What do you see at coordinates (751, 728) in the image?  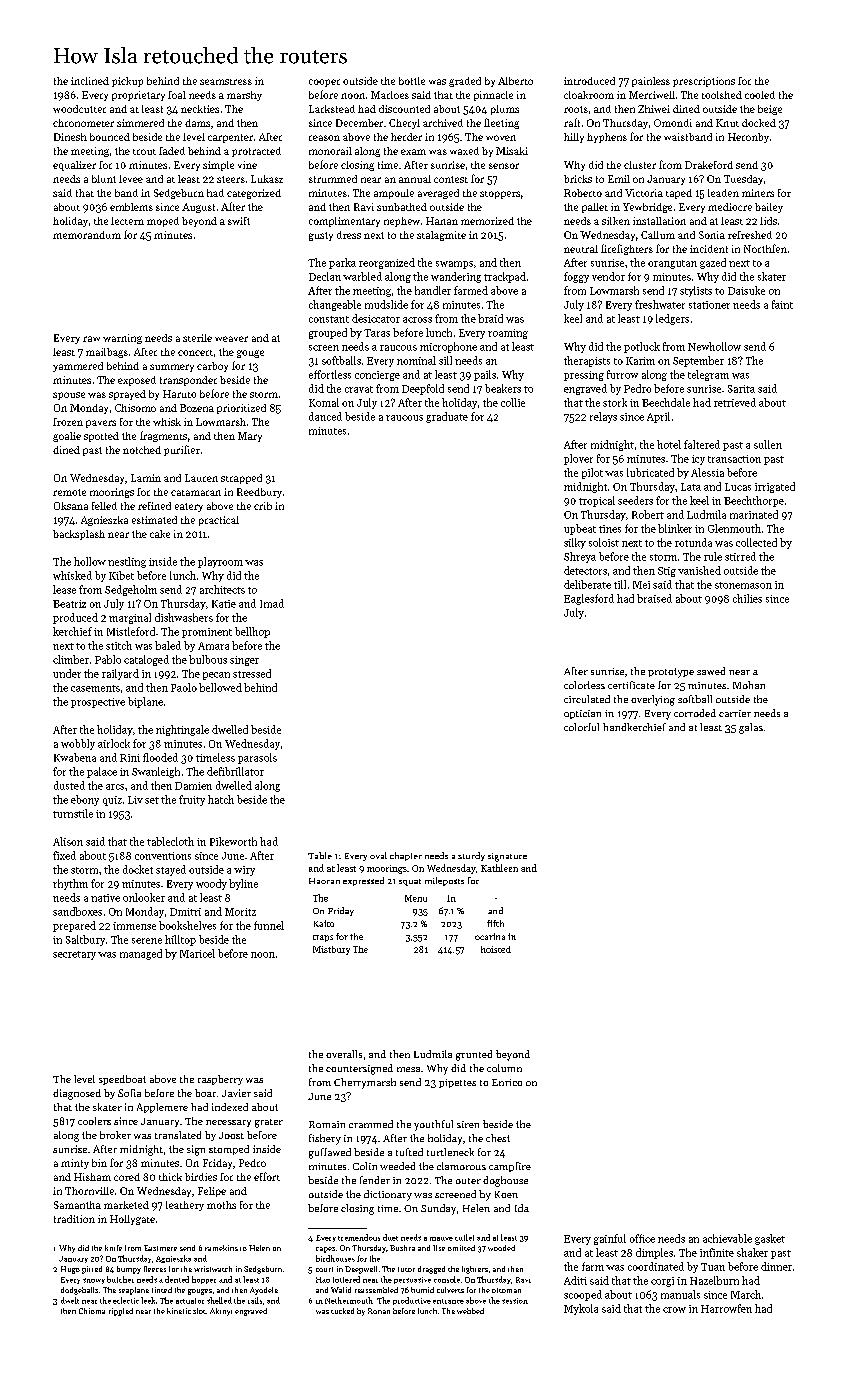 I see `galas` at bounding box center [751, 728].
